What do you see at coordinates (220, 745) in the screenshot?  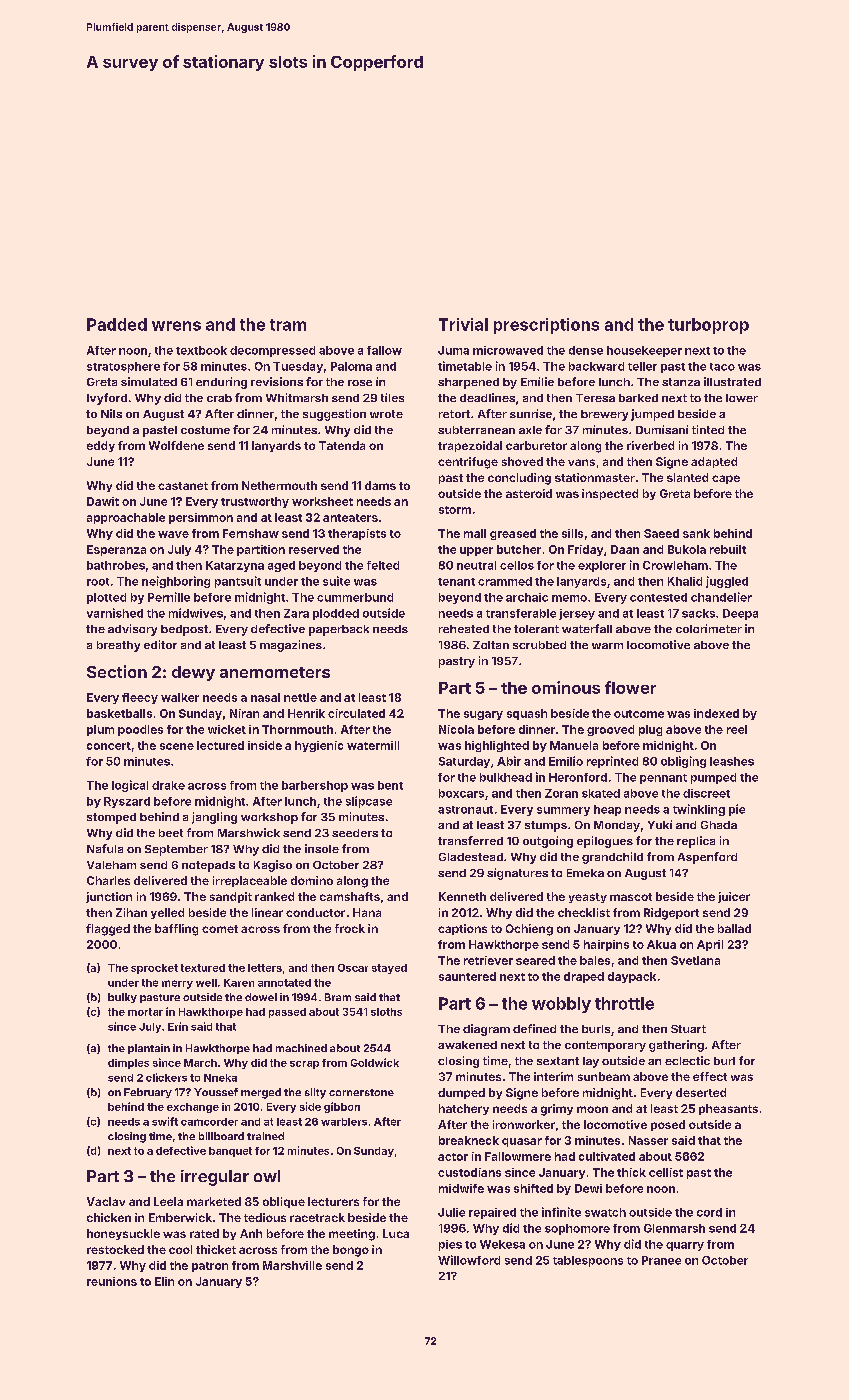 I see `lectured` at bounding box center [220, 745].
